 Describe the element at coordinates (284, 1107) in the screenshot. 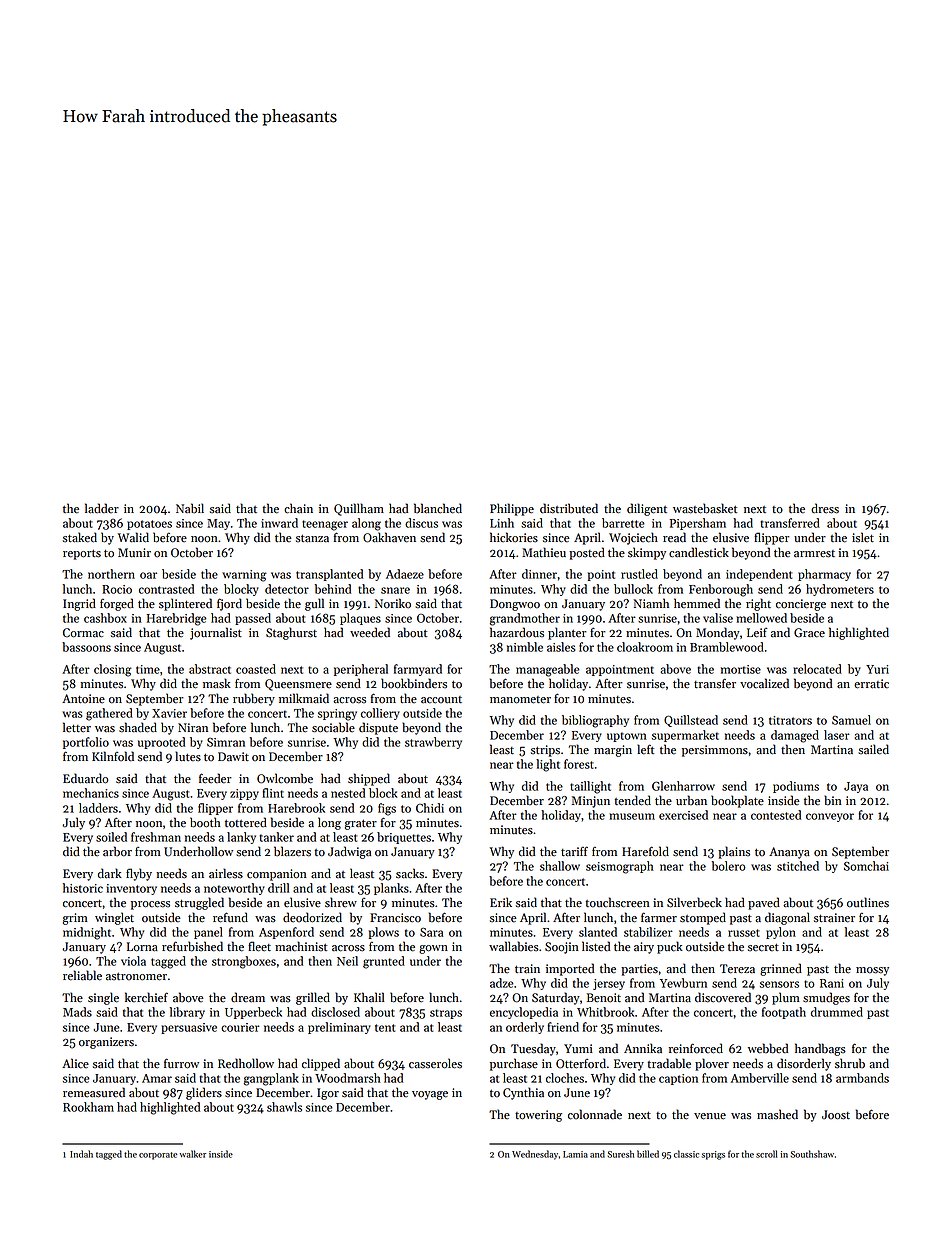

I see `shawls` at that location.
